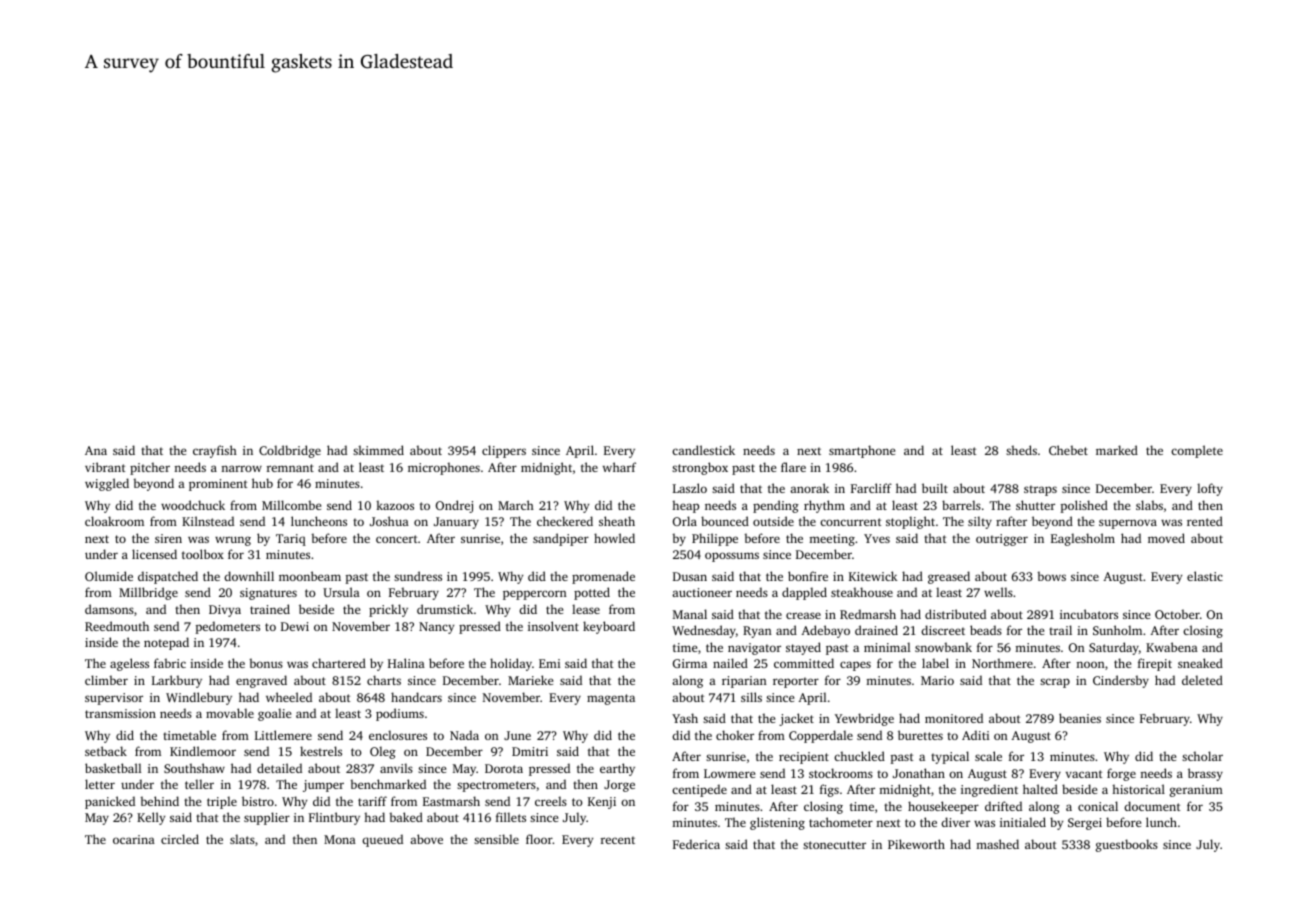 The width and height of the page is (1308, 924). I want to click on earthy, so click(617, 769).
